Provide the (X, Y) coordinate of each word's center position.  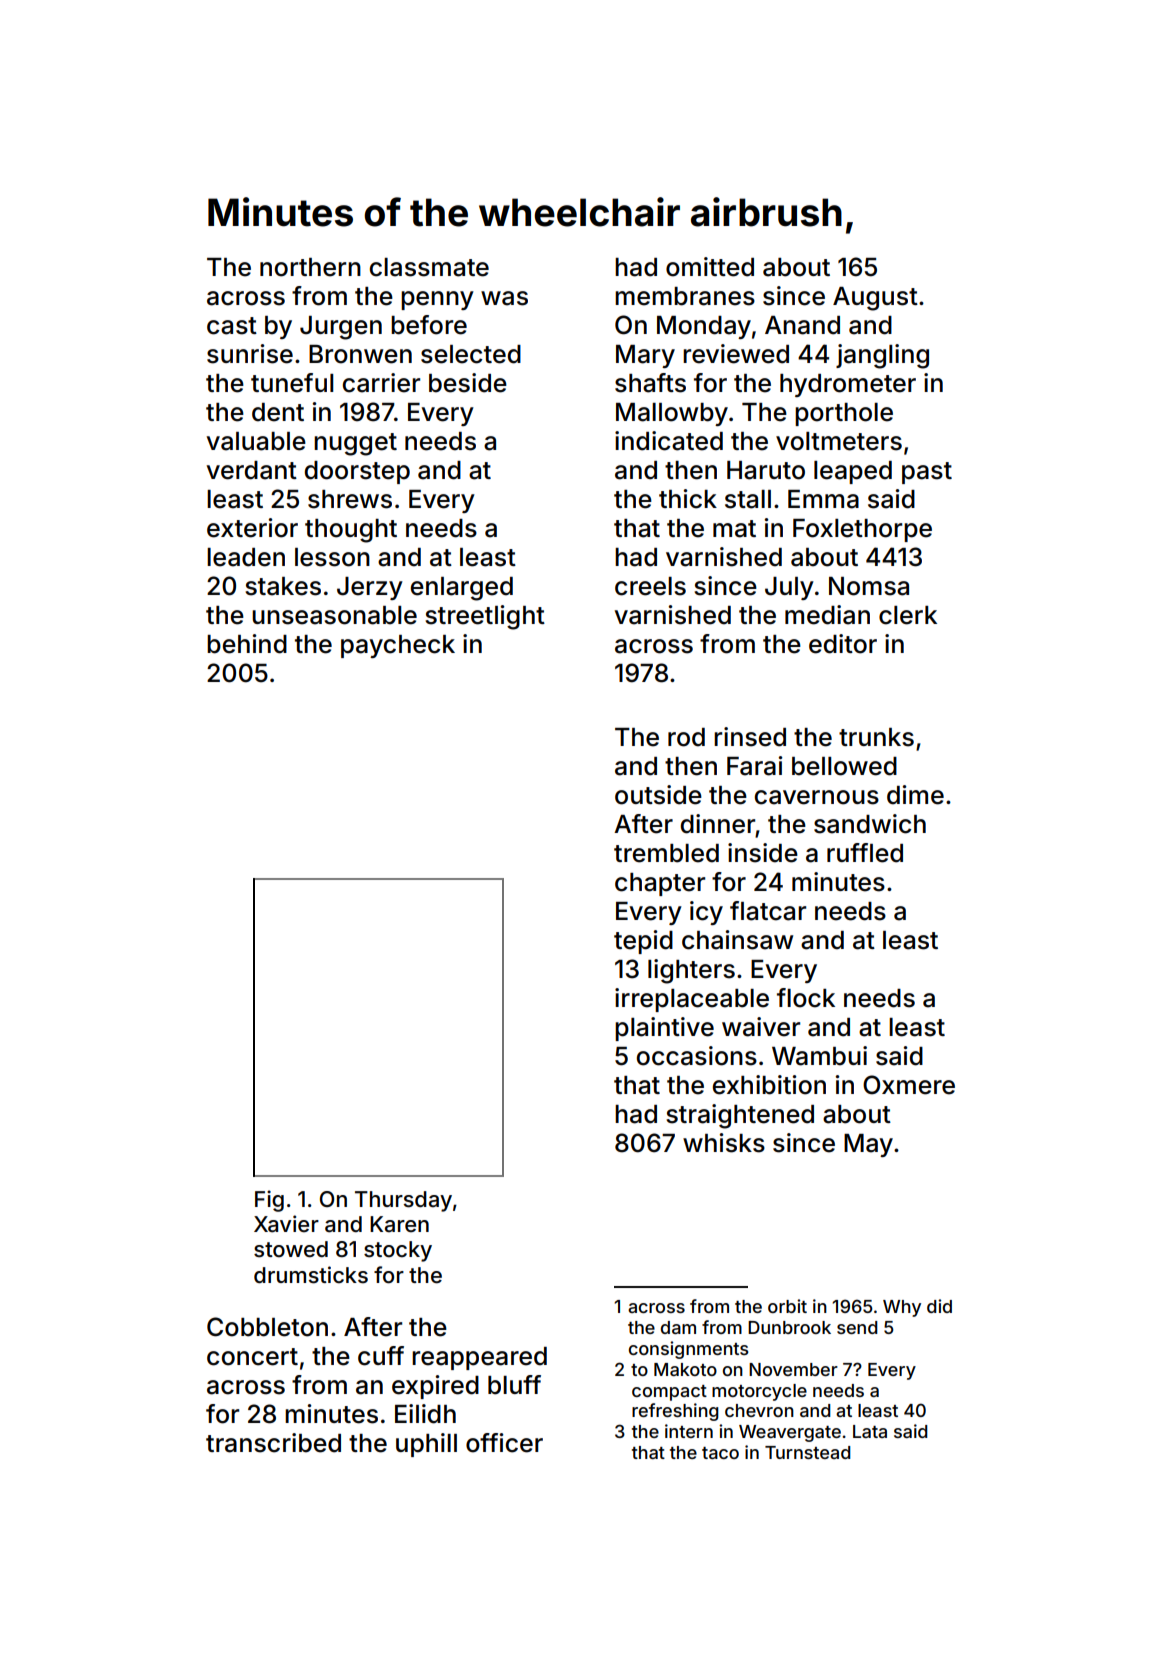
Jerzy (370, 588)
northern (310, 267)
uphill (426, 1445)
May (868, 1145)
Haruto (766, 470)
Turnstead (808, 1452)
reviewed (736, 354)
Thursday (403, 1201)
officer (504, 1443)
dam (678, 1327)
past (927, 473)
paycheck (398, 646)
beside (468, 383)
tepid (643, 942)
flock (806, 998)
